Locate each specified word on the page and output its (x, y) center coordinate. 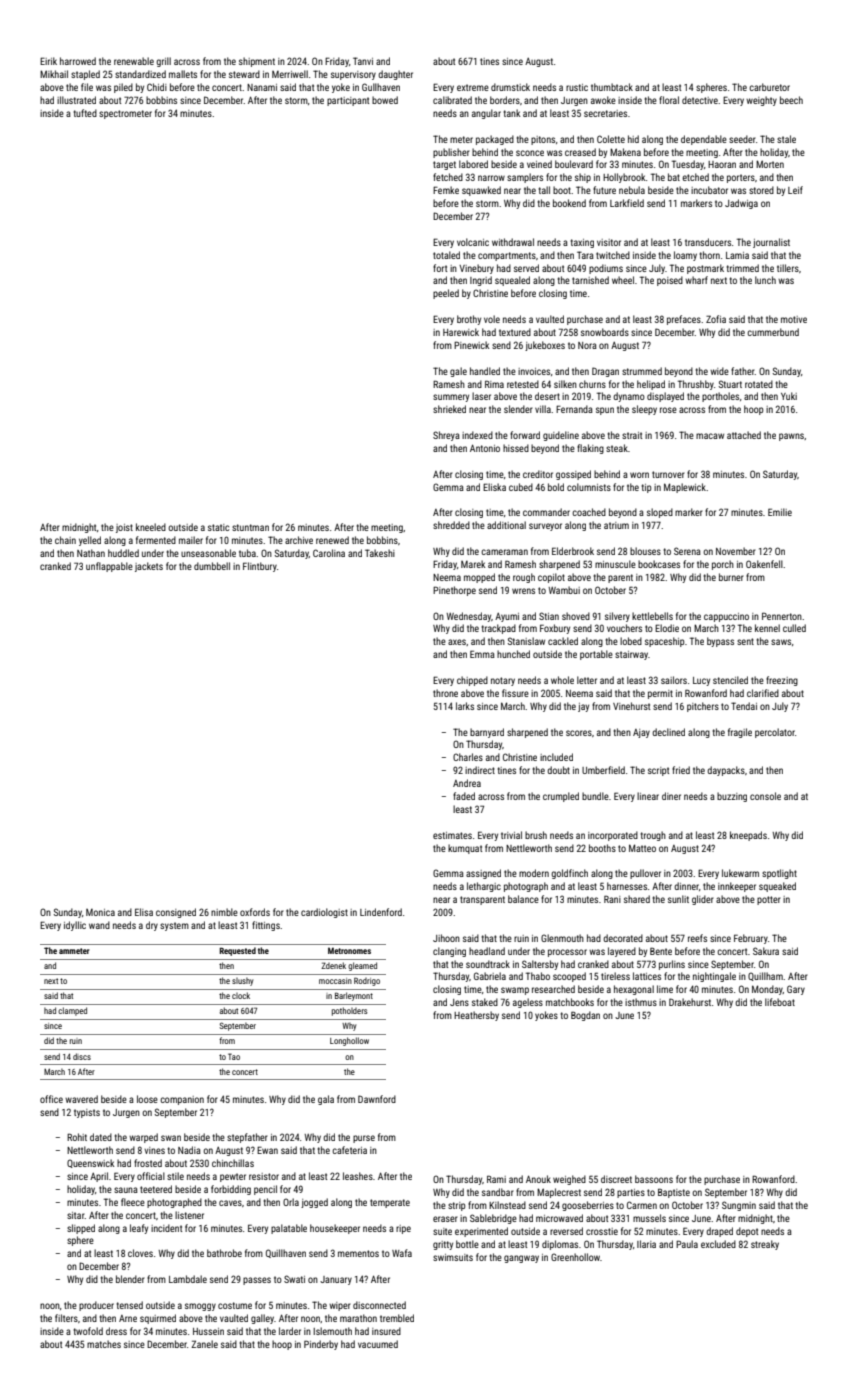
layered (622, 952)
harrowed (78, 61)
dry (152, 926)
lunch (765, 280)
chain (65, 540)
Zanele (204, 1344)
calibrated (452, 100)
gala (326, 1100)
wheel (623, 280)
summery (451, 398)
